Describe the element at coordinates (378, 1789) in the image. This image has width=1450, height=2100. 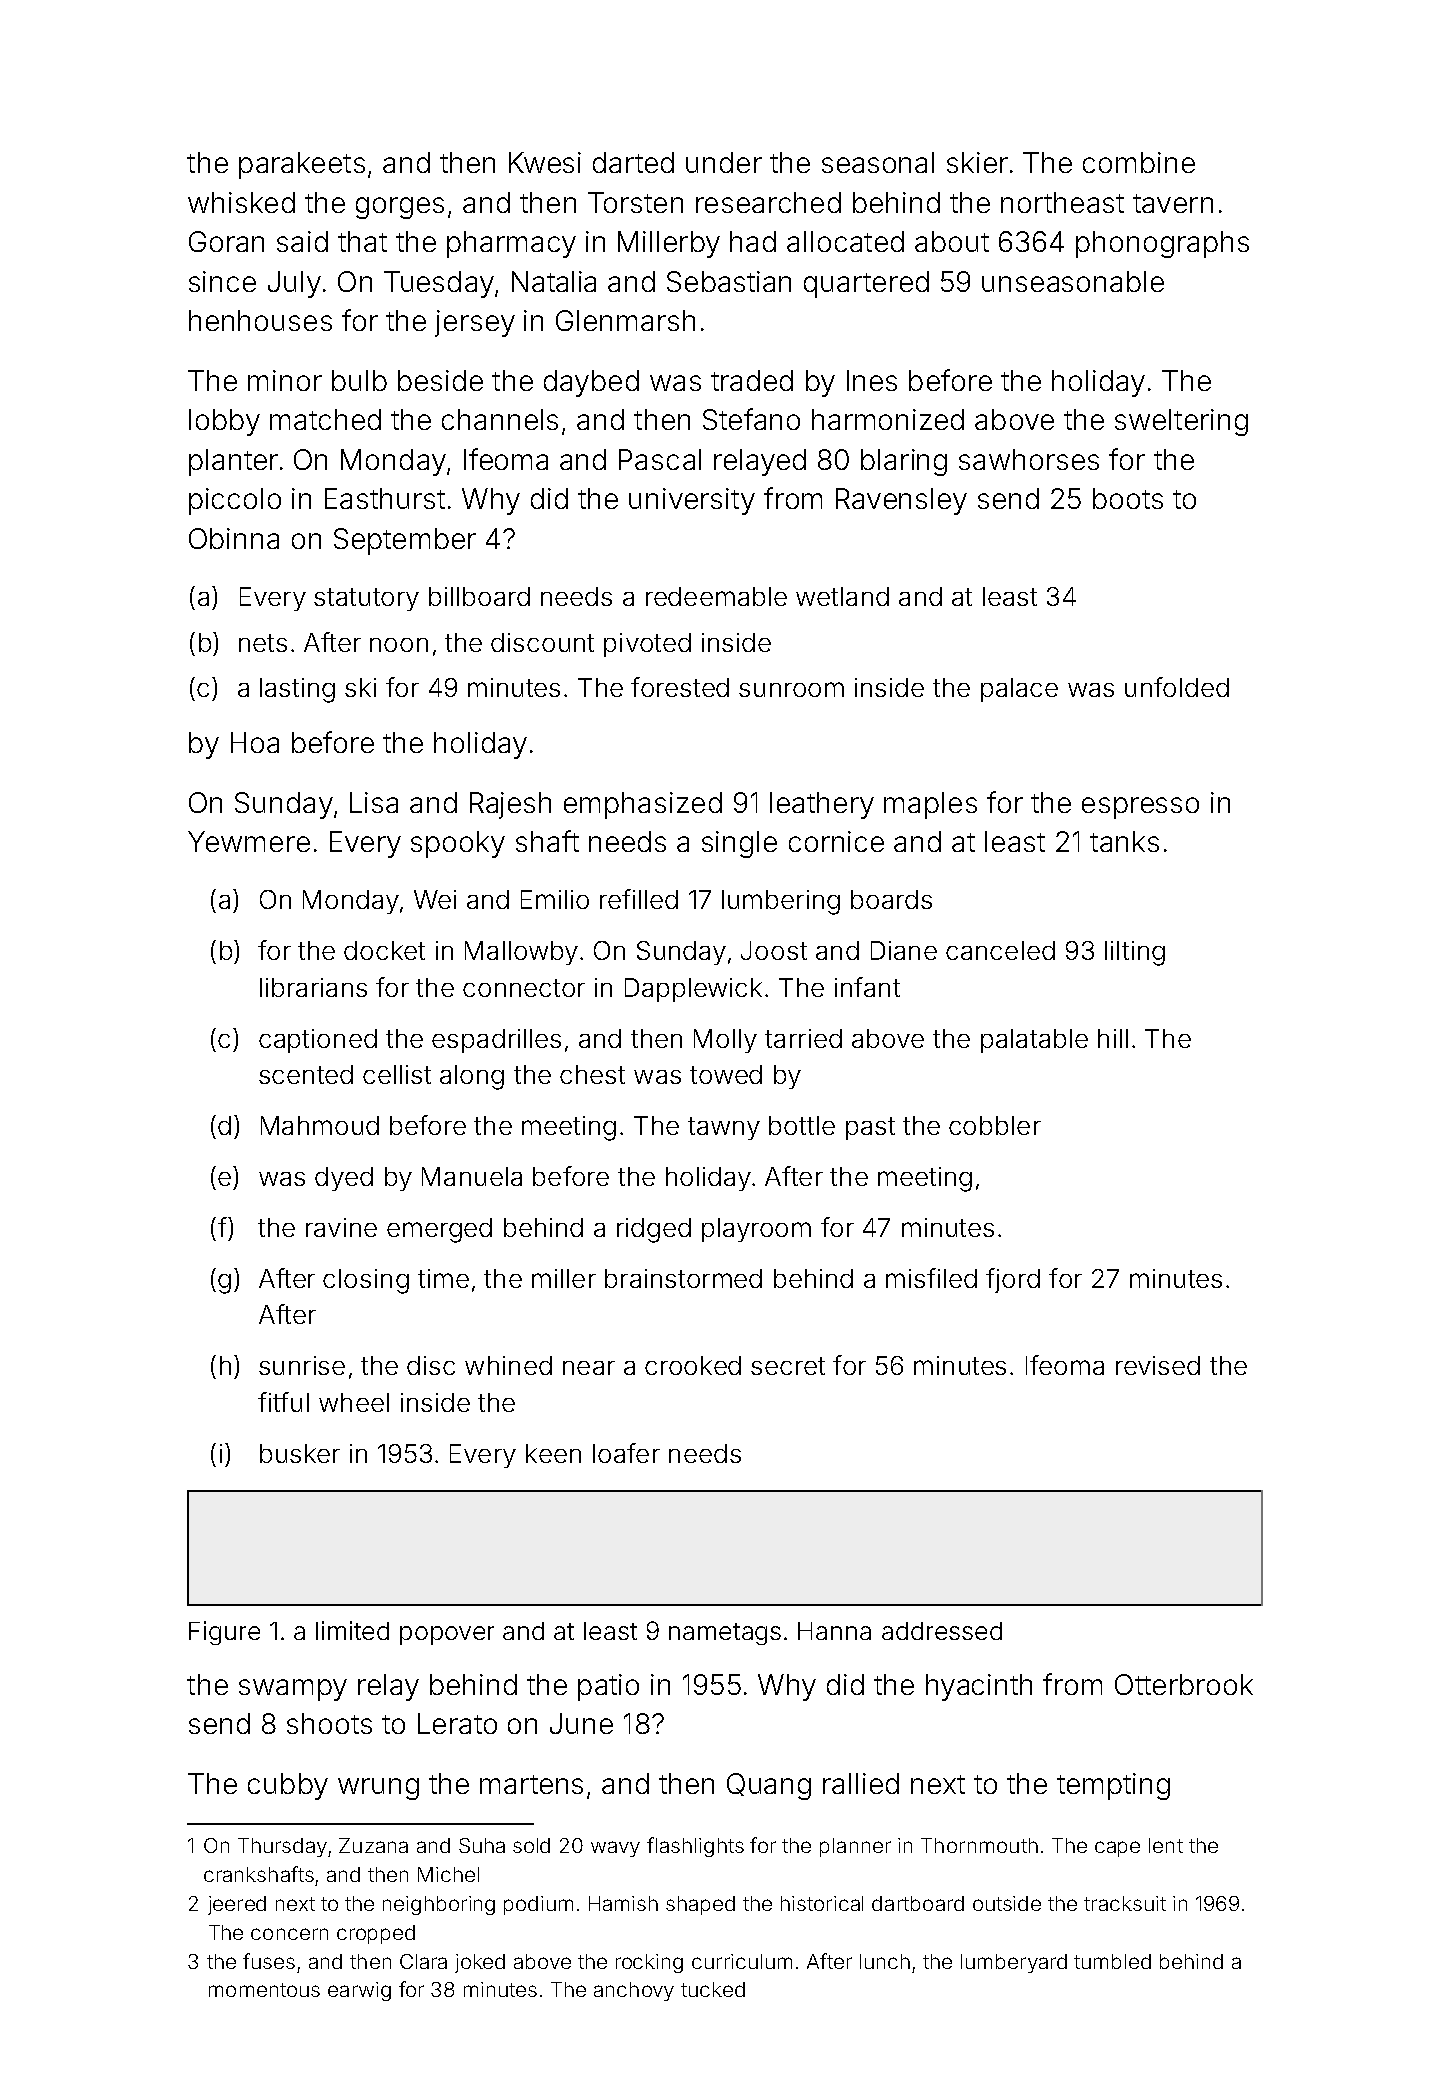
I see `wrung` at that location.
